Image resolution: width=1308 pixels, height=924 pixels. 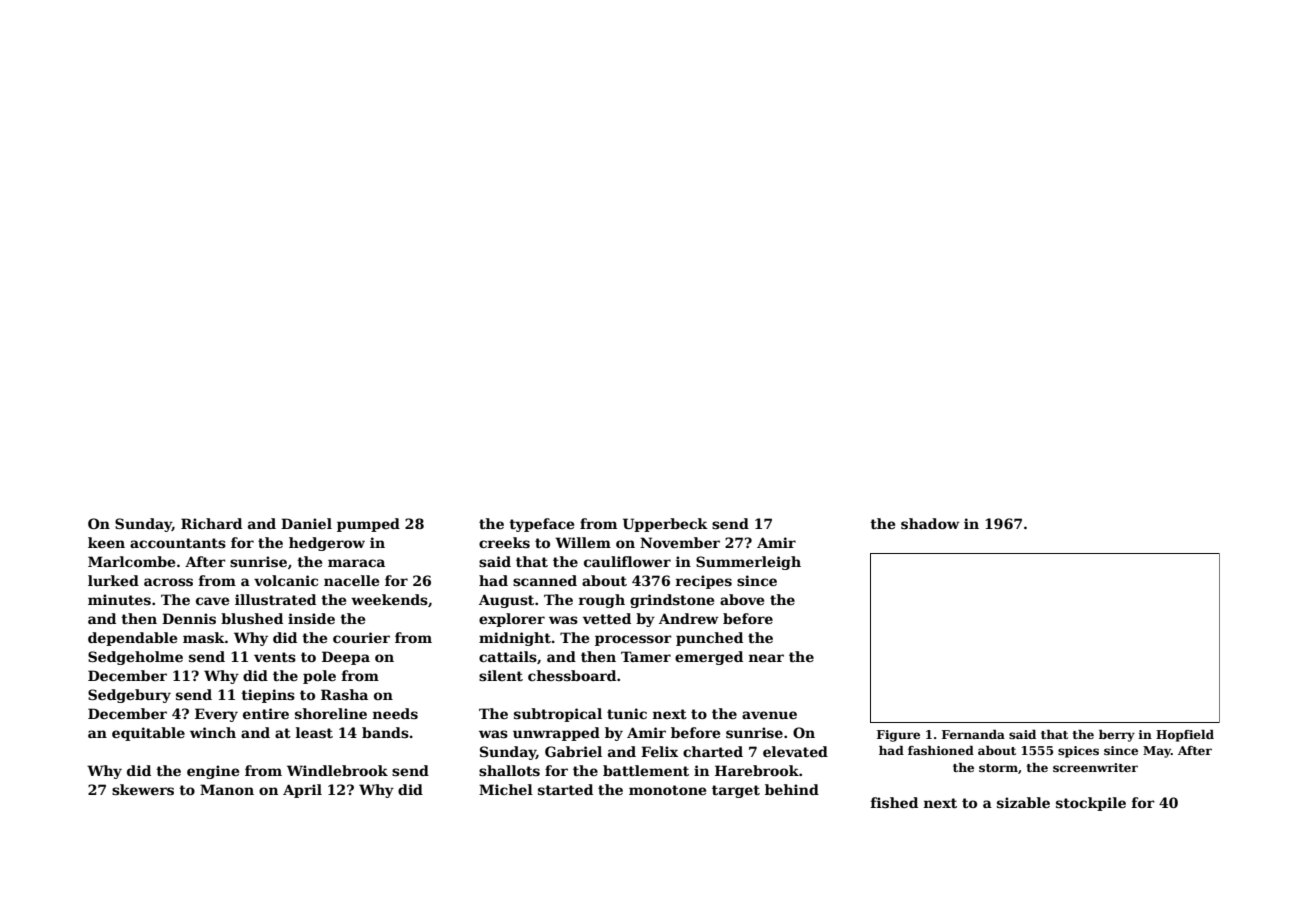 I want to click on chessboard, so click(x=572, y=675).
